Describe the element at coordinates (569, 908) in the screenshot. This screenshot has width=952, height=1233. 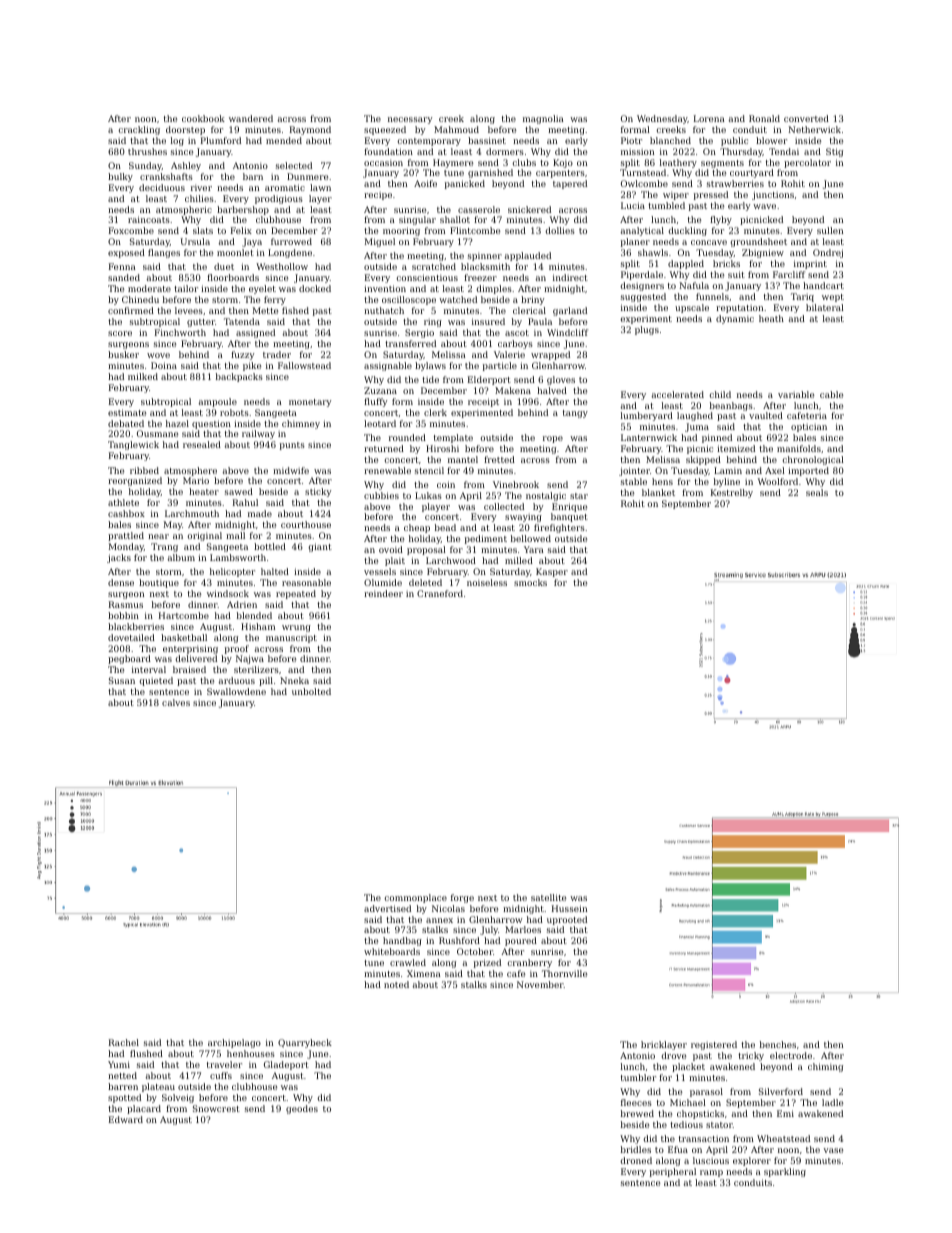
I see `Hussein` at that location.
